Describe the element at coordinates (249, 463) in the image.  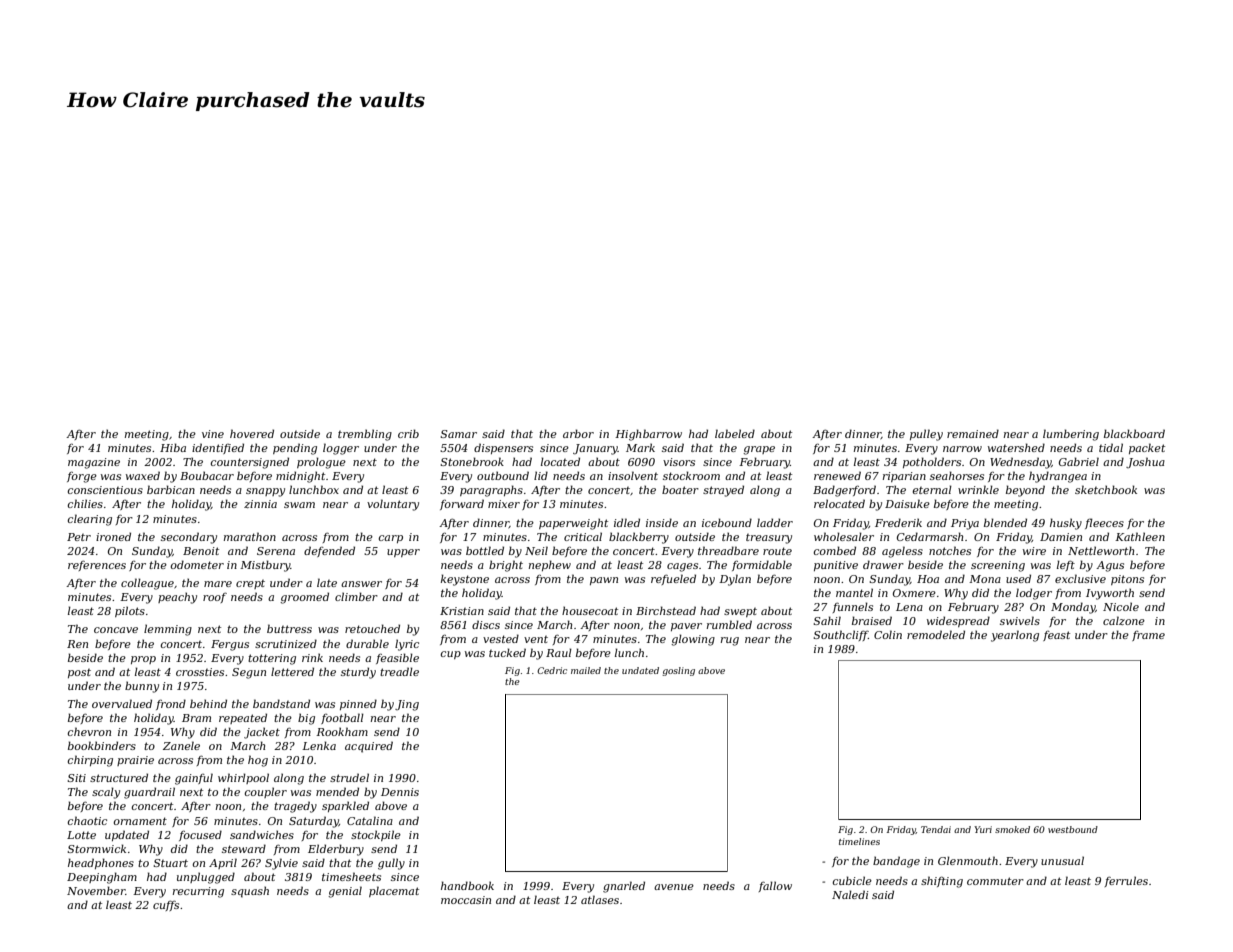
I see `countersigned` at that location.
